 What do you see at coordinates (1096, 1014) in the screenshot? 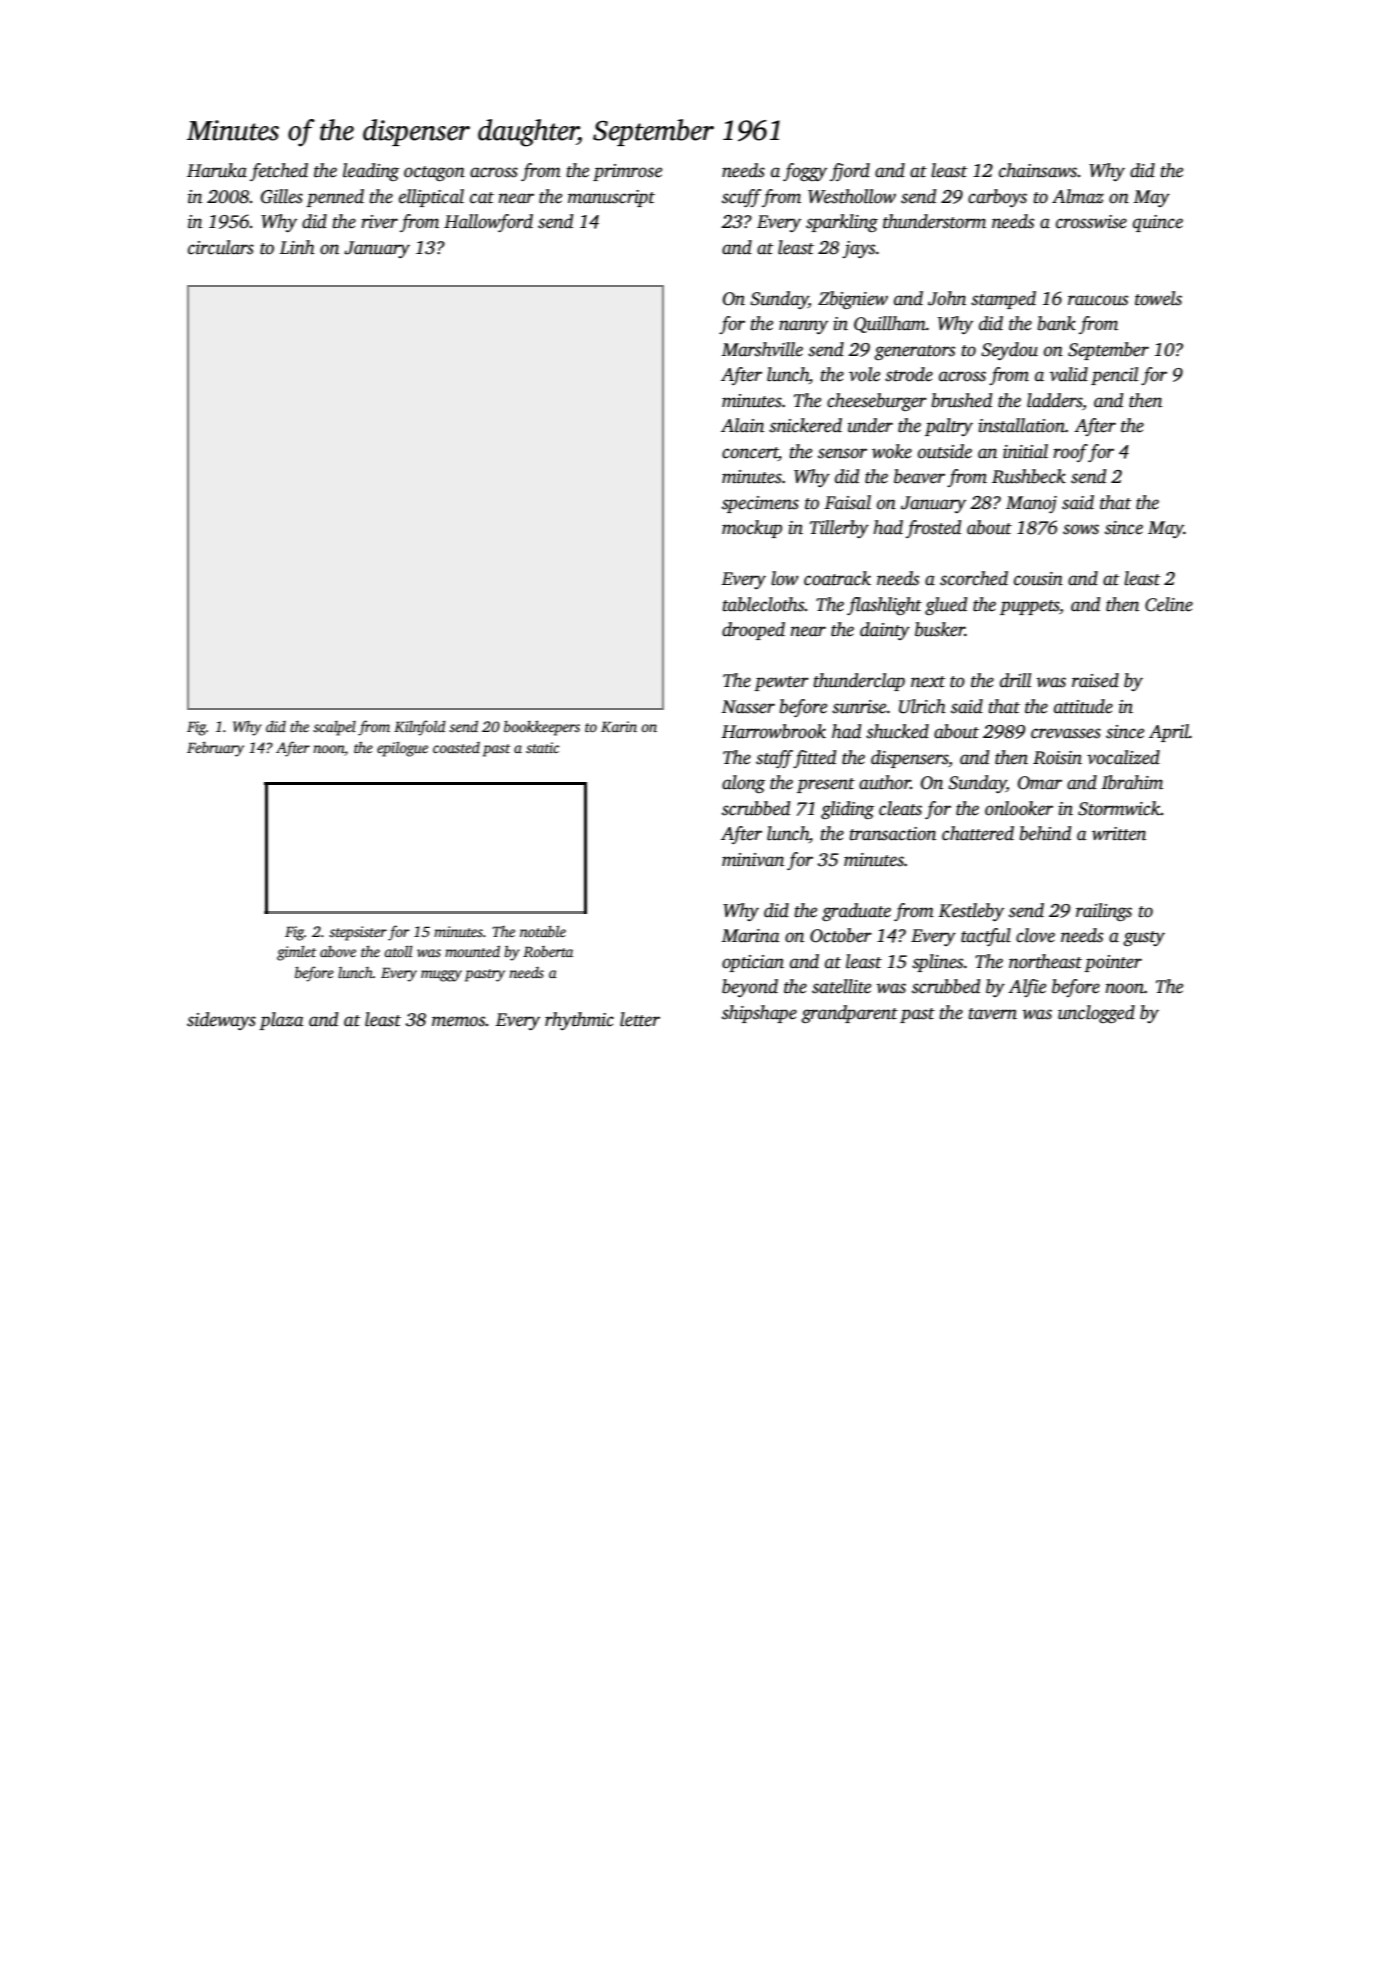
I see `unclogged` at bounding box center [1096, 1014].
